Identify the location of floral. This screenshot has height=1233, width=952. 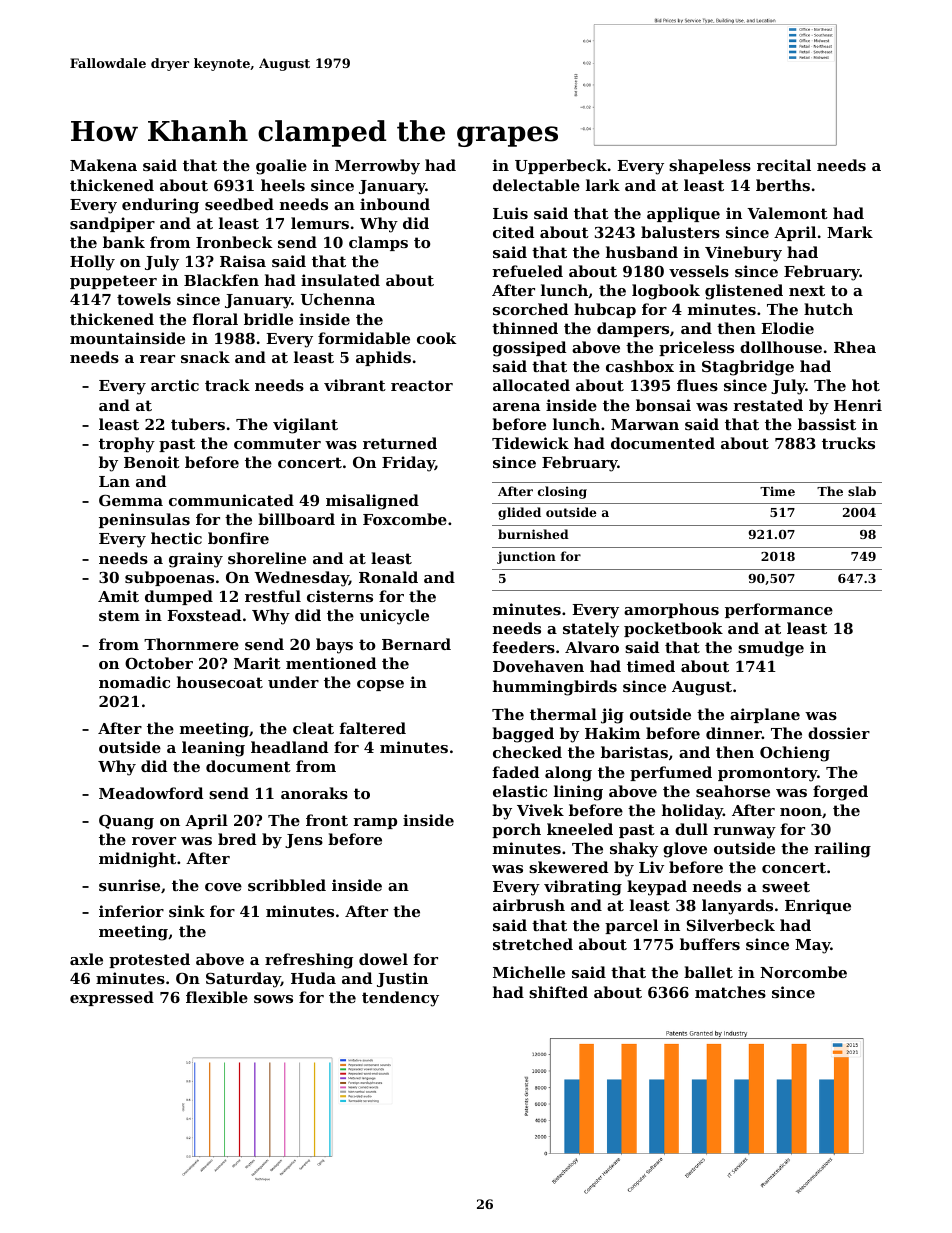
(215, 319).
